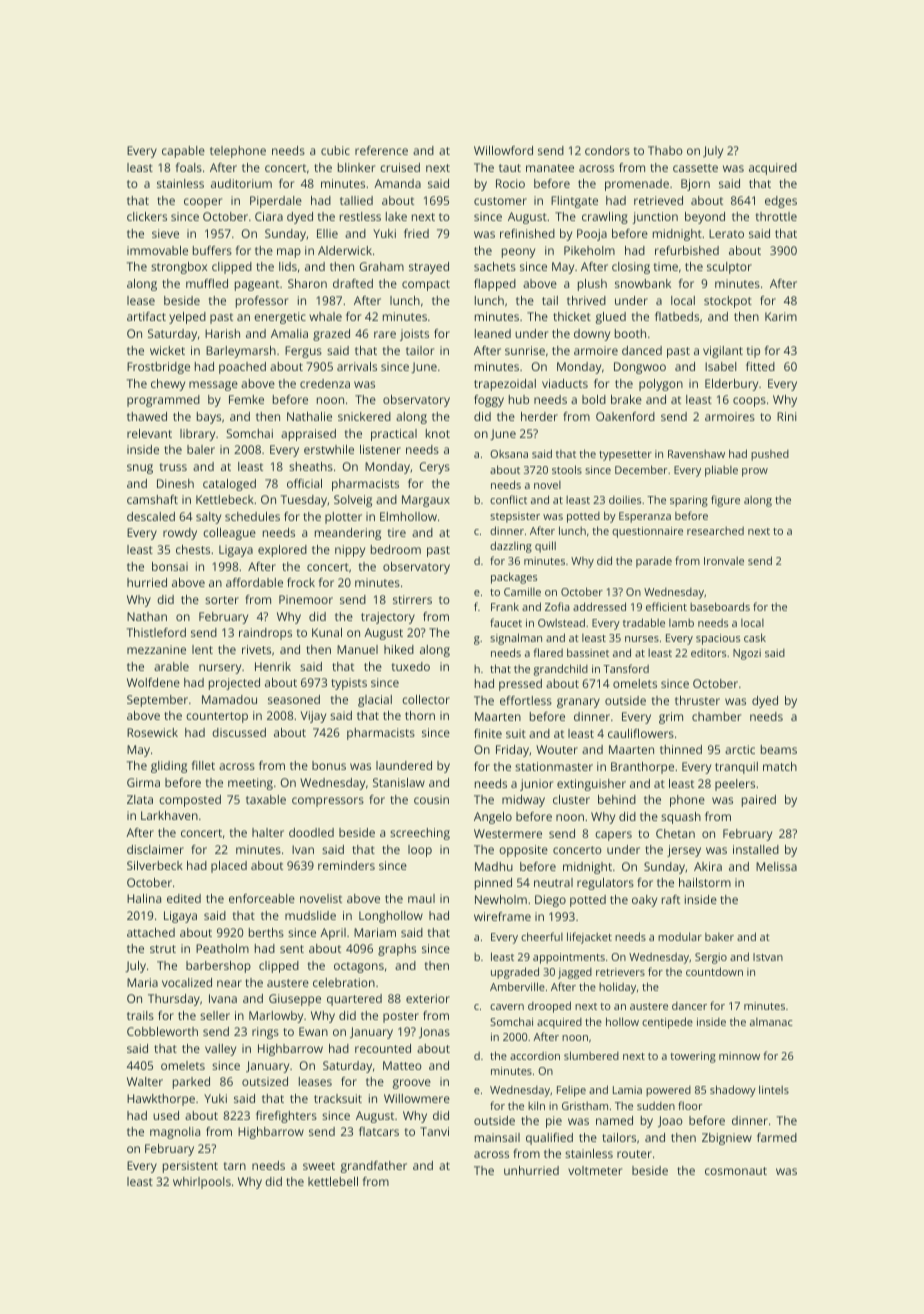  I want to click on retrievers, so click(620, 972).
